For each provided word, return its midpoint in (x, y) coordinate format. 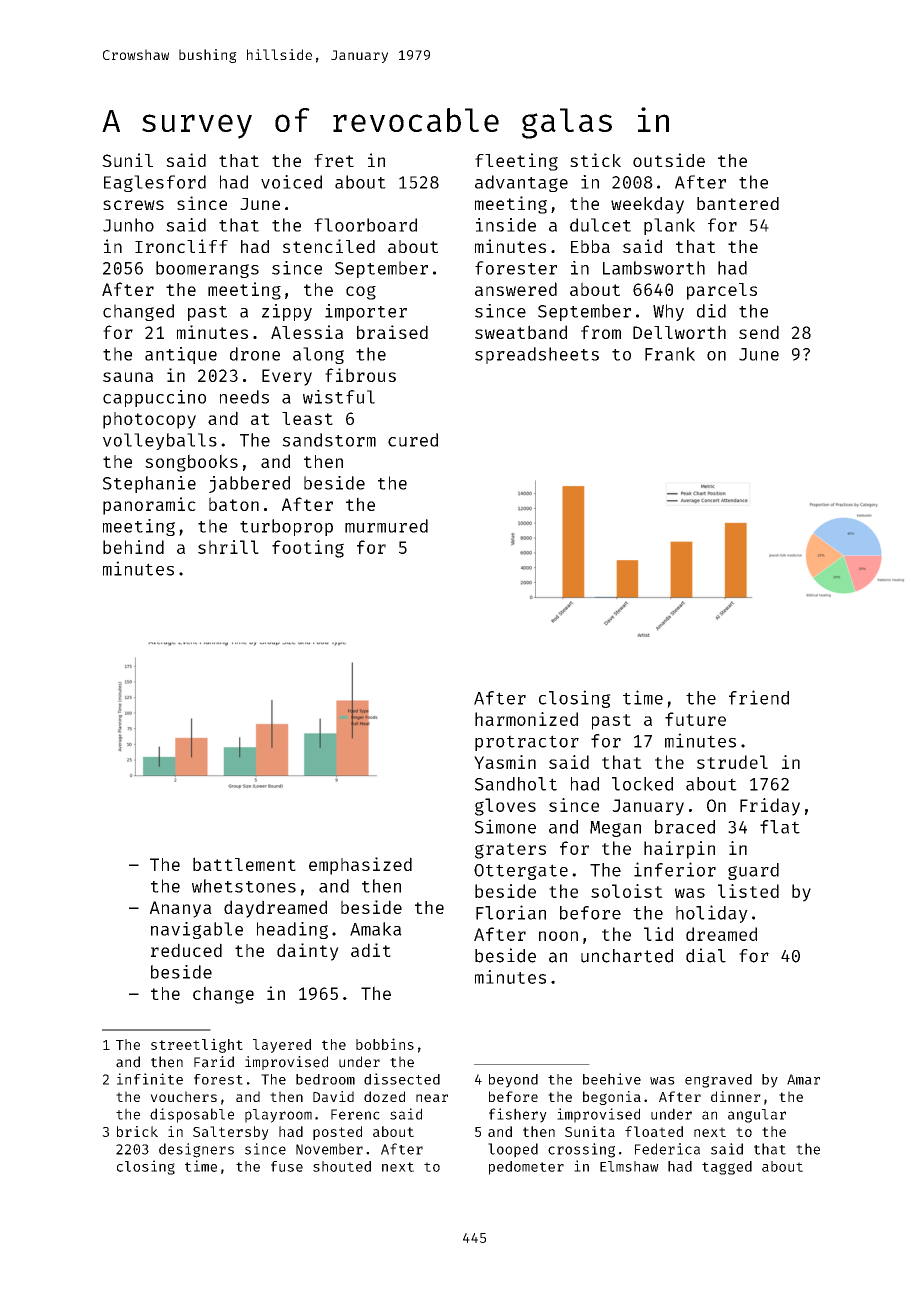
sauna (128, 377)
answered (516, 289)
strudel (732, 762)
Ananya (181, 909)
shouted (342, 1166)
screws (133, 205)
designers (196, 1150)
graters (510, 851)
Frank (670, 354)
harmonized (526, 719)
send (759, 332)
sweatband (521, 332)
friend (759, 697)
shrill (228, 547)
